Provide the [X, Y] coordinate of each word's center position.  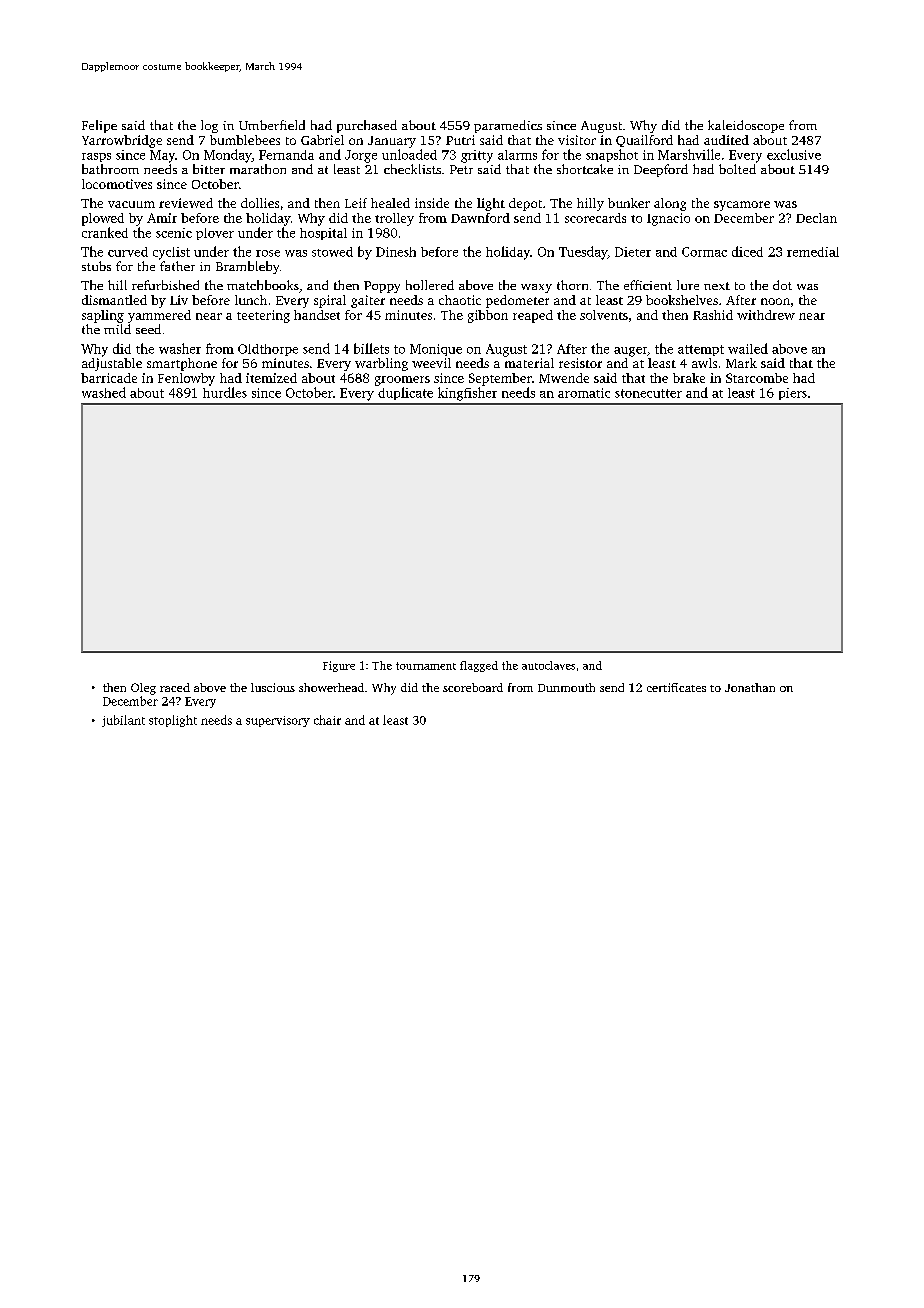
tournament [426, 666]
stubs [96, 266]
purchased [367, 126]
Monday [228, 156]
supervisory [278, 721]
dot [782, 285]
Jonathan [750, 687]
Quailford [644, 141]
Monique [436, 350]
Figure [339, 666]
